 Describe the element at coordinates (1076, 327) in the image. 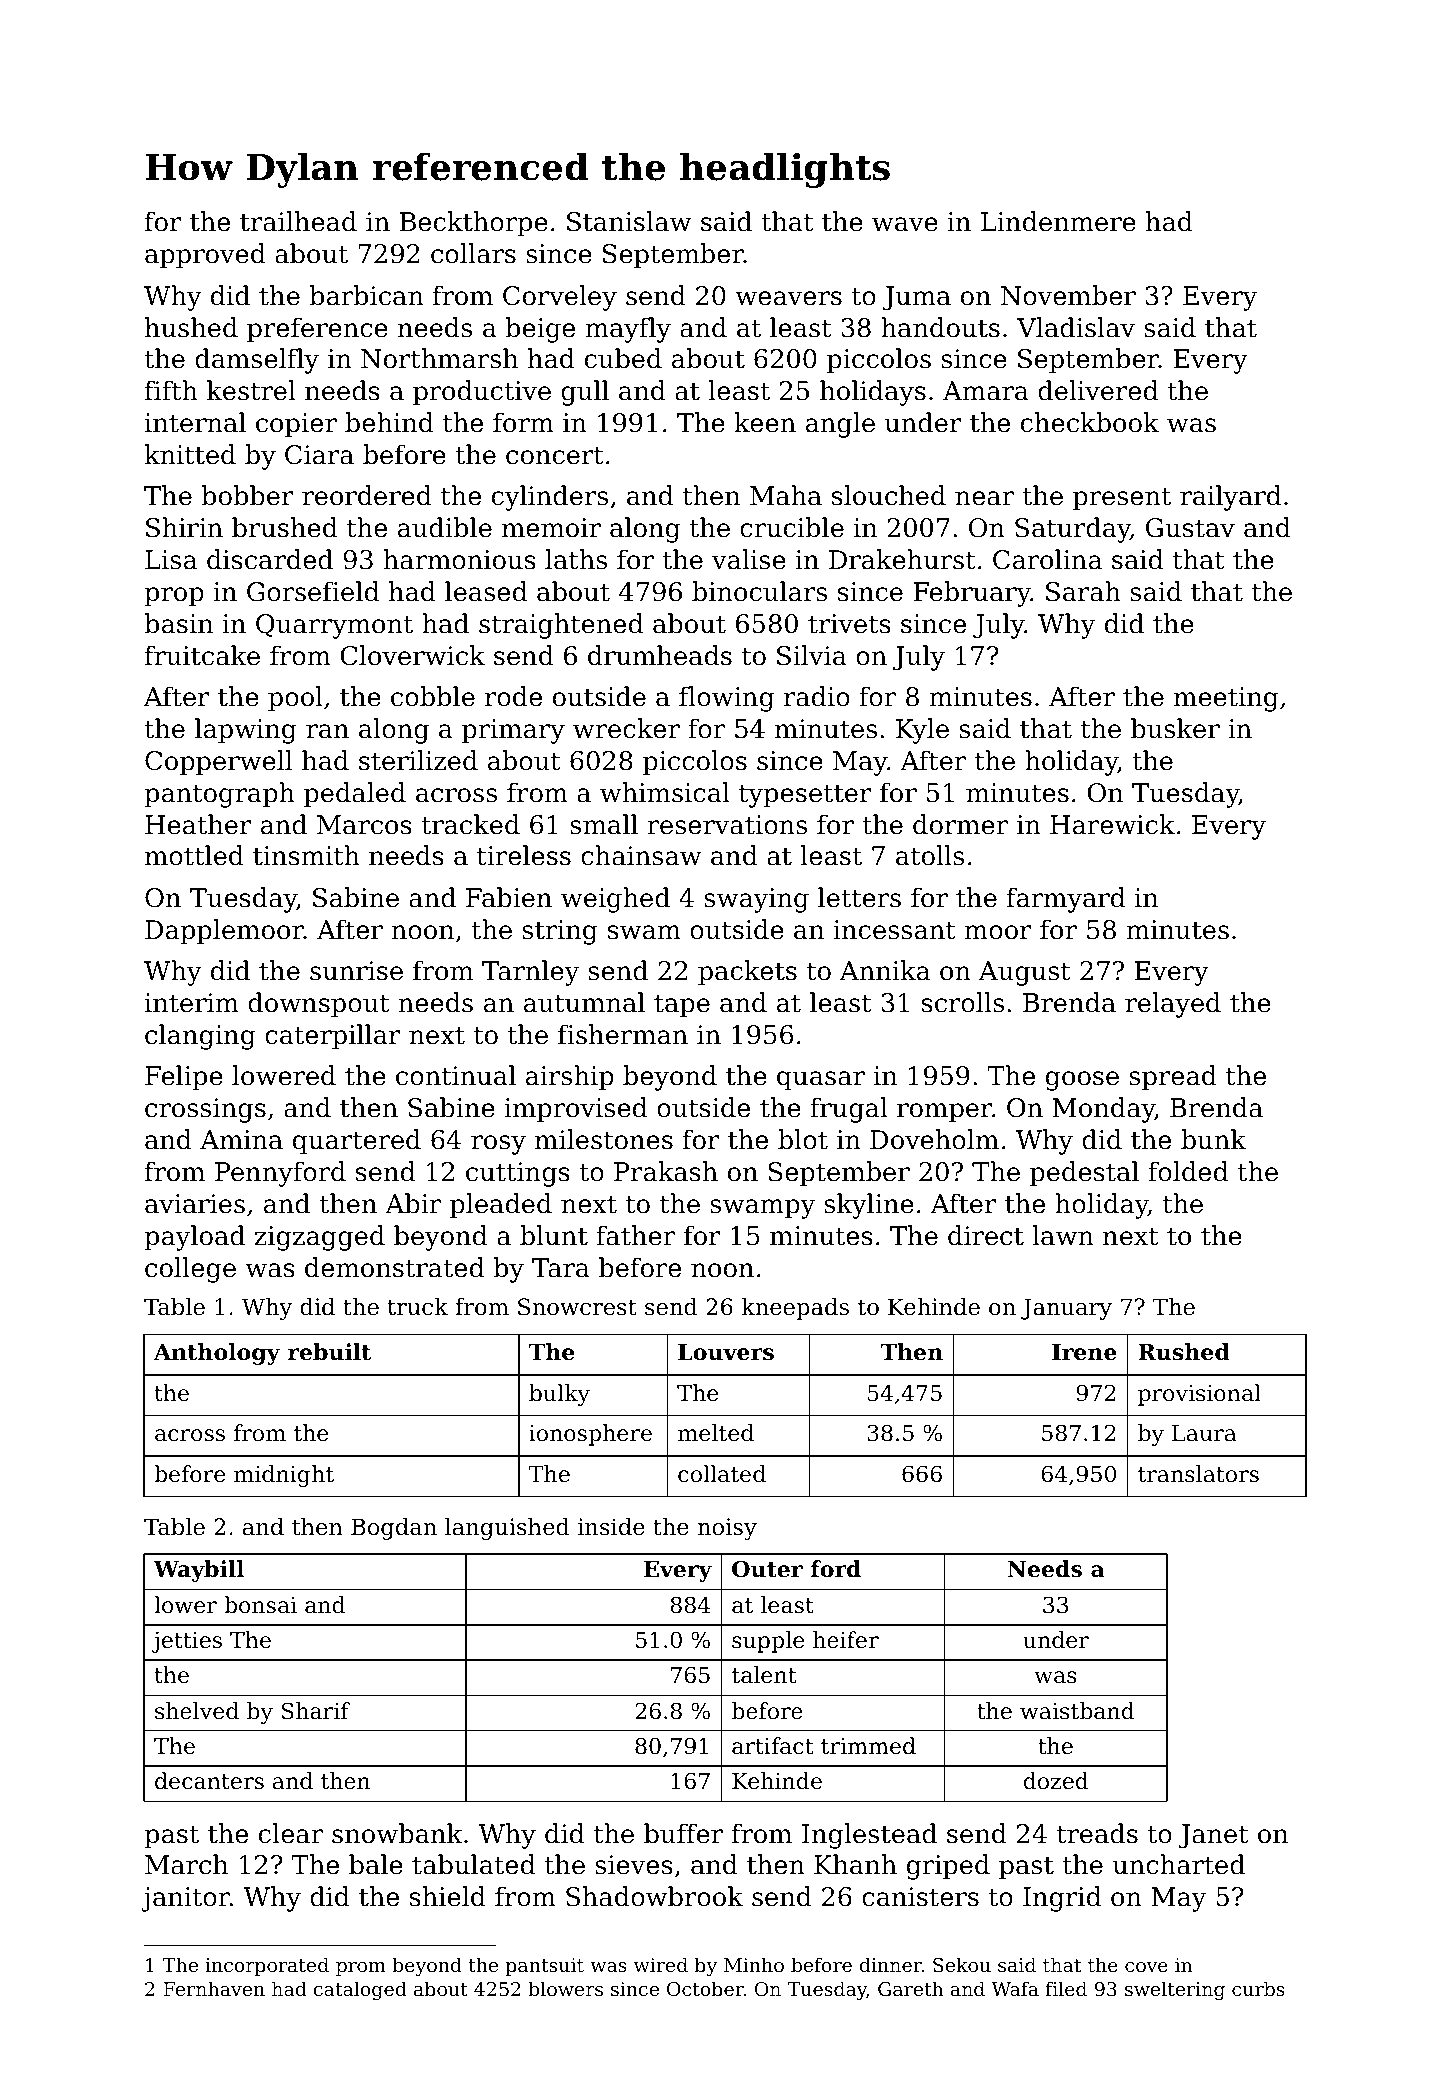

I see `Vladislav` at that location.
